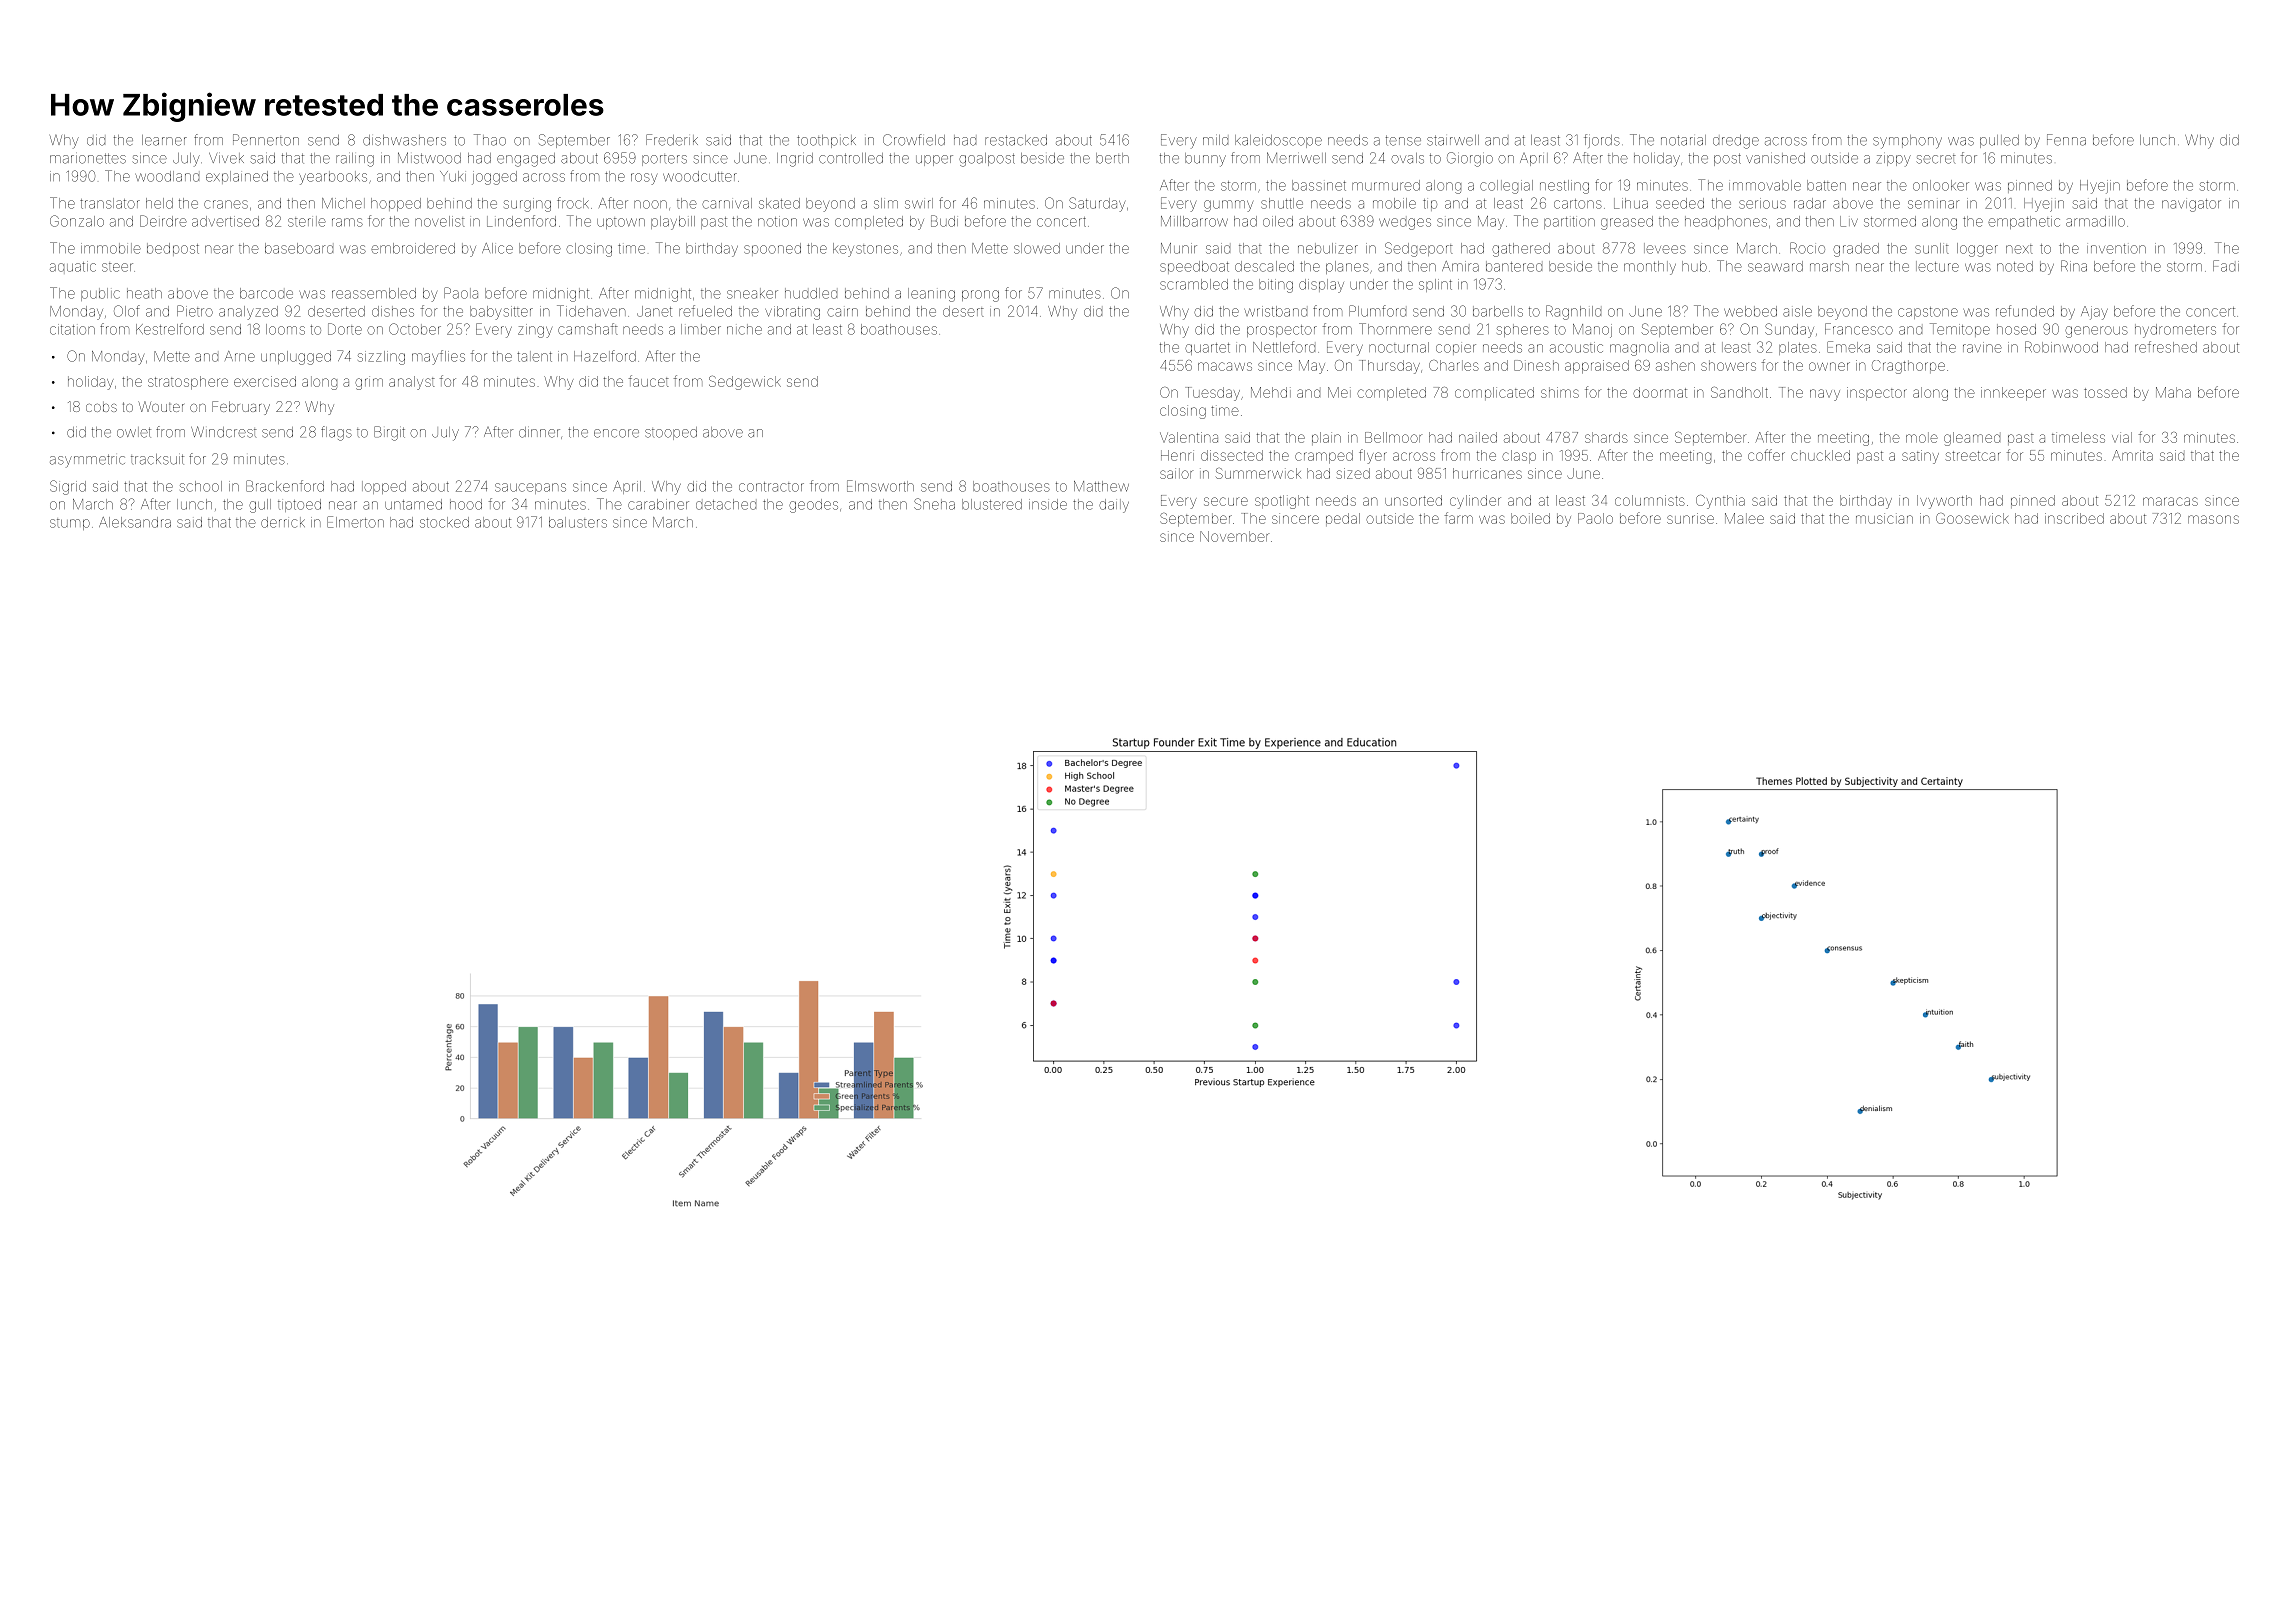  I want to click on aquatic, so click(73, 266).
